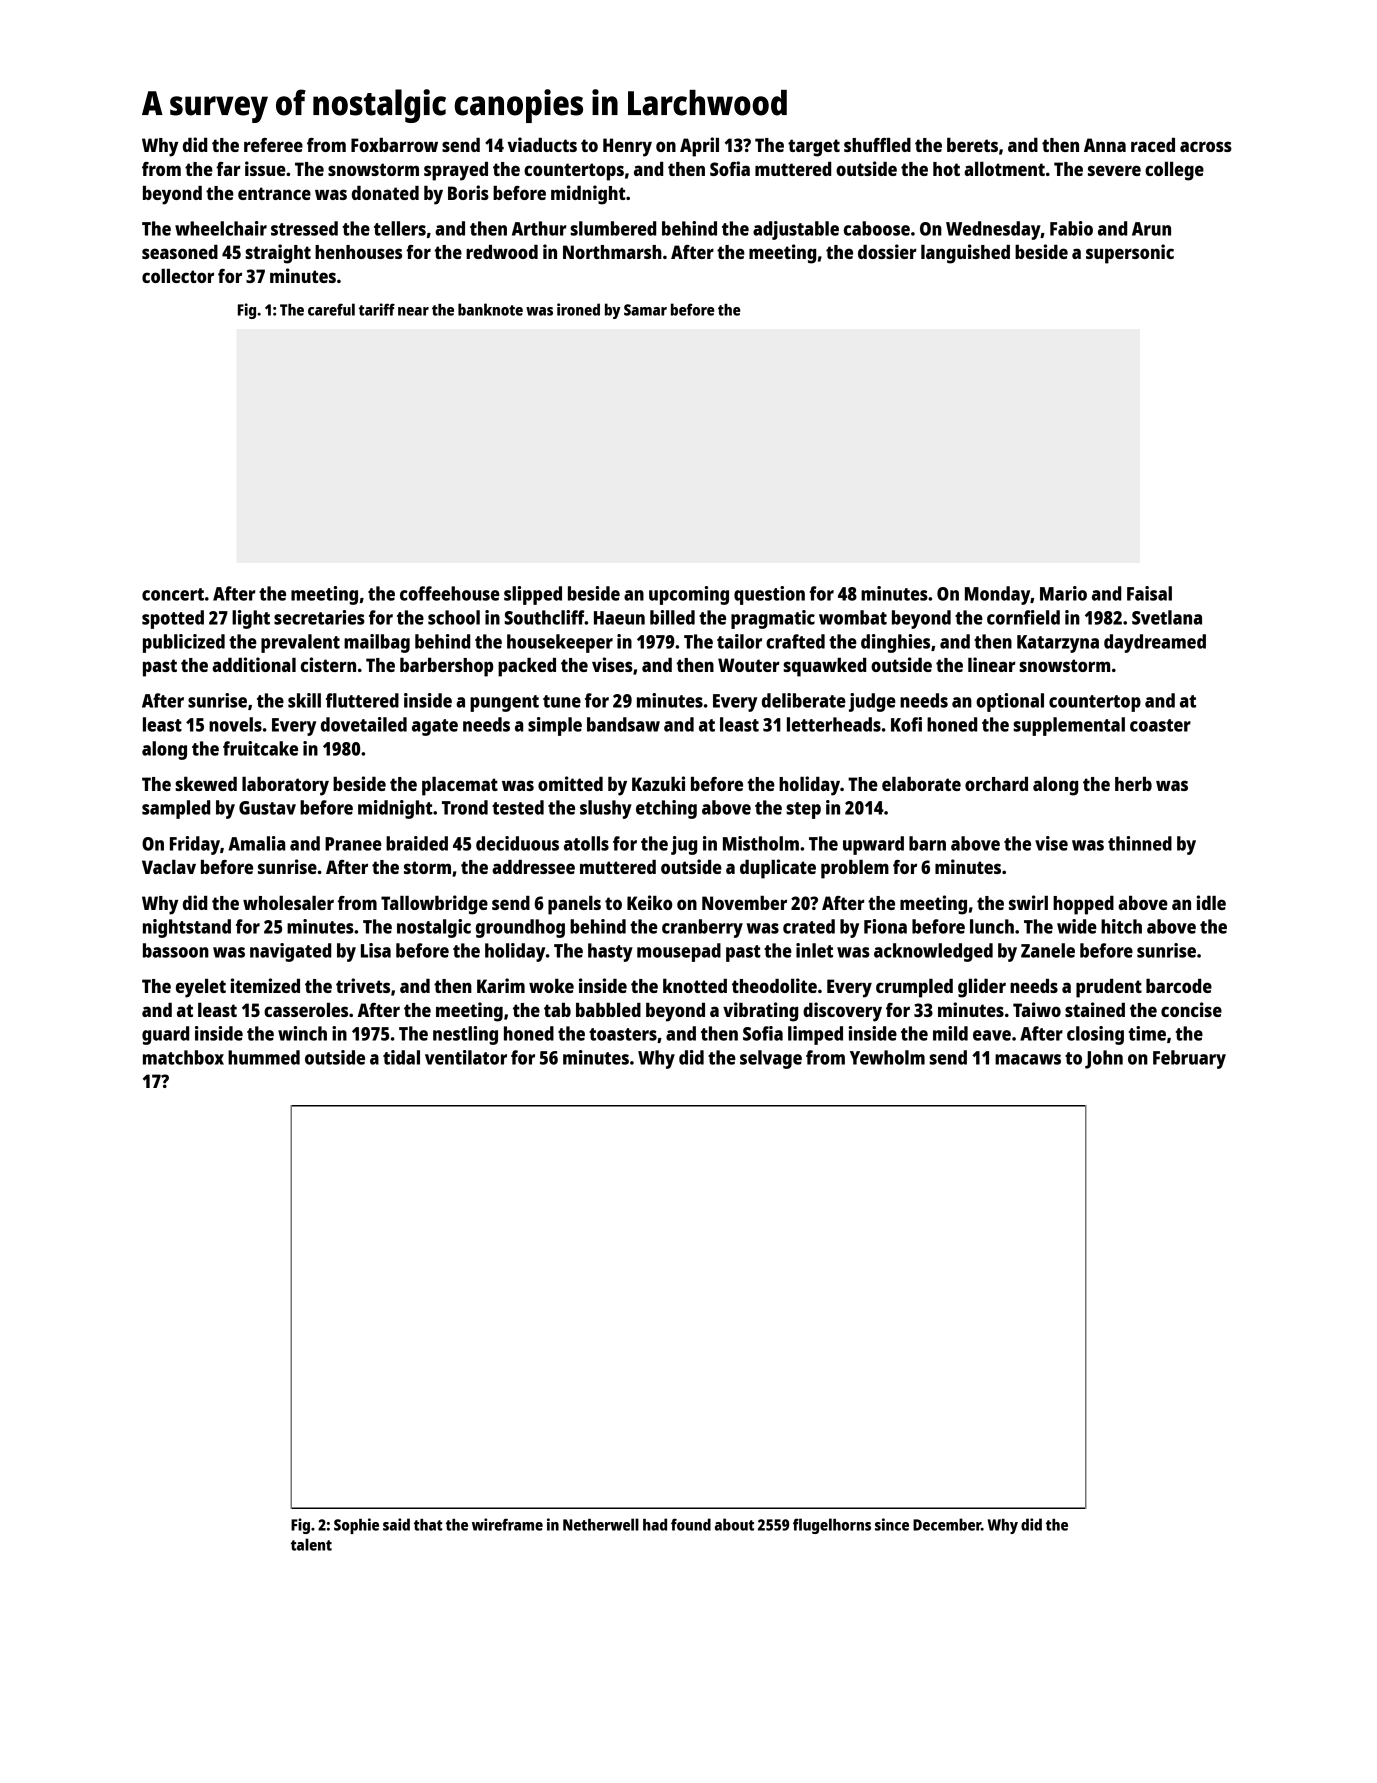 The width and height of the screenshot is (1377, 1783). What do you see at coordinates (260, 748) in the screenshot?
I see `fruitcake` at bounding box center [260, 748].
